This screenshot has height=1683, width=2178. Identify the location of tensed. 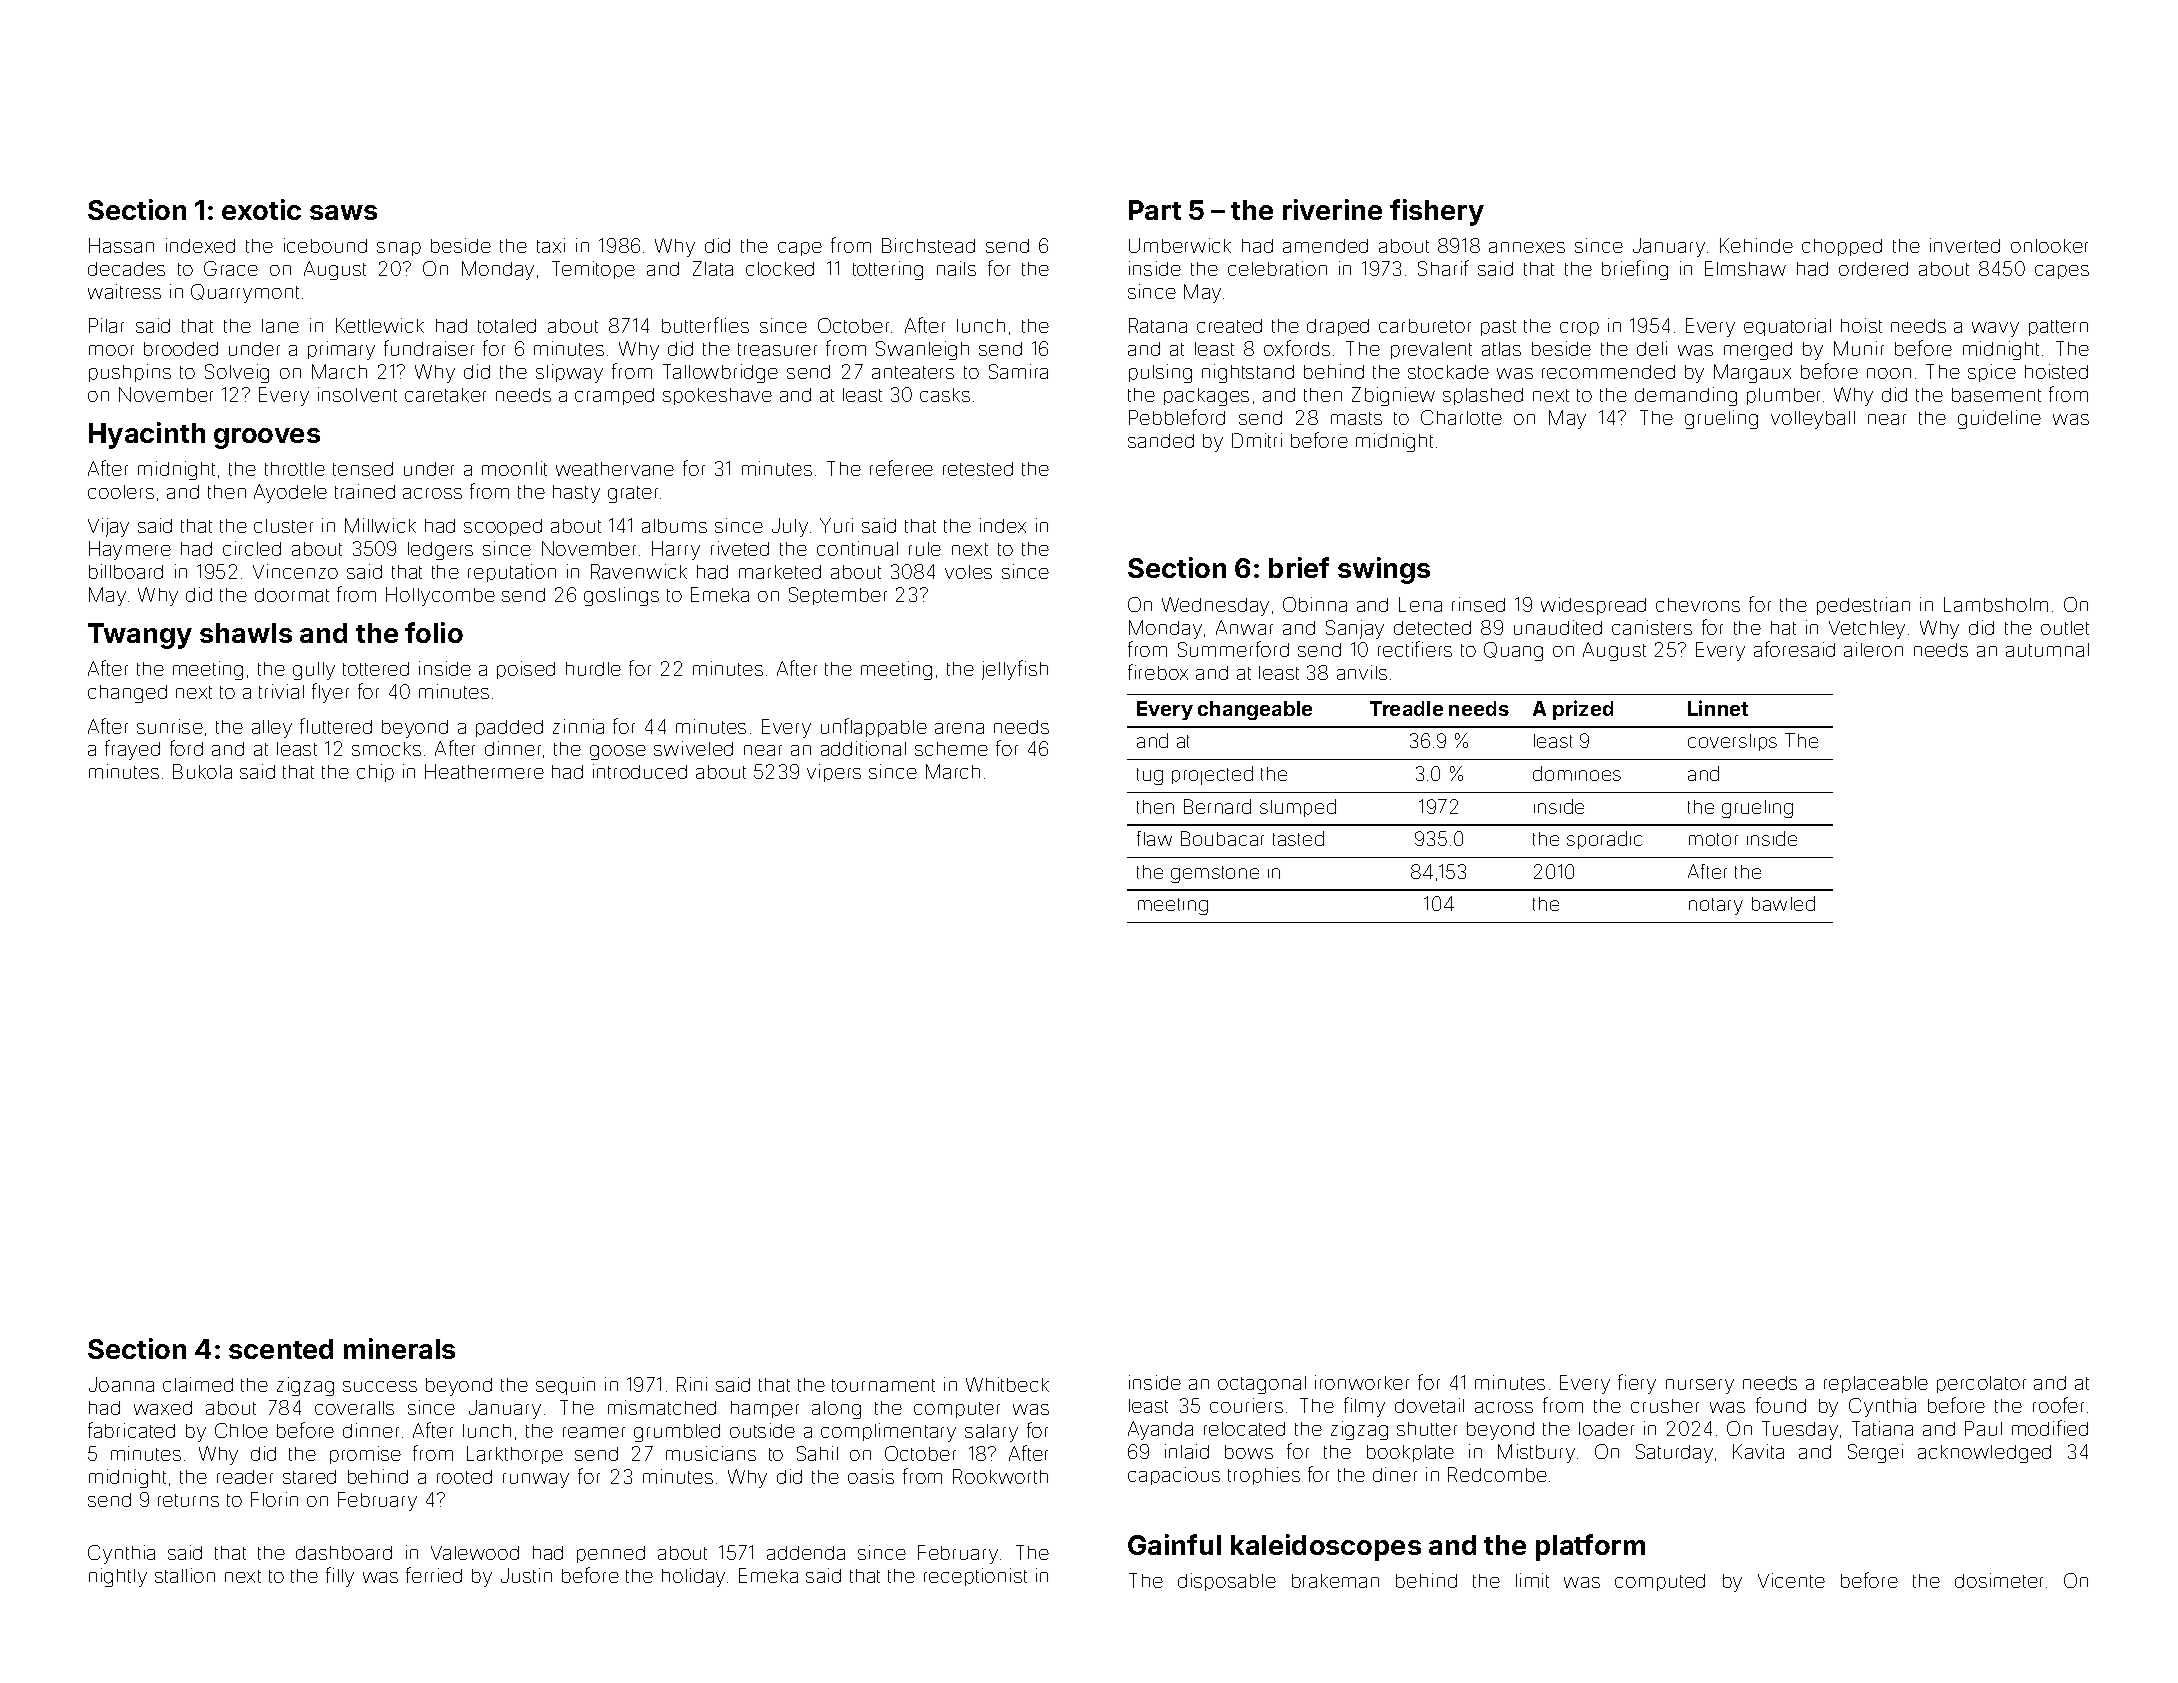
(363, 469).
